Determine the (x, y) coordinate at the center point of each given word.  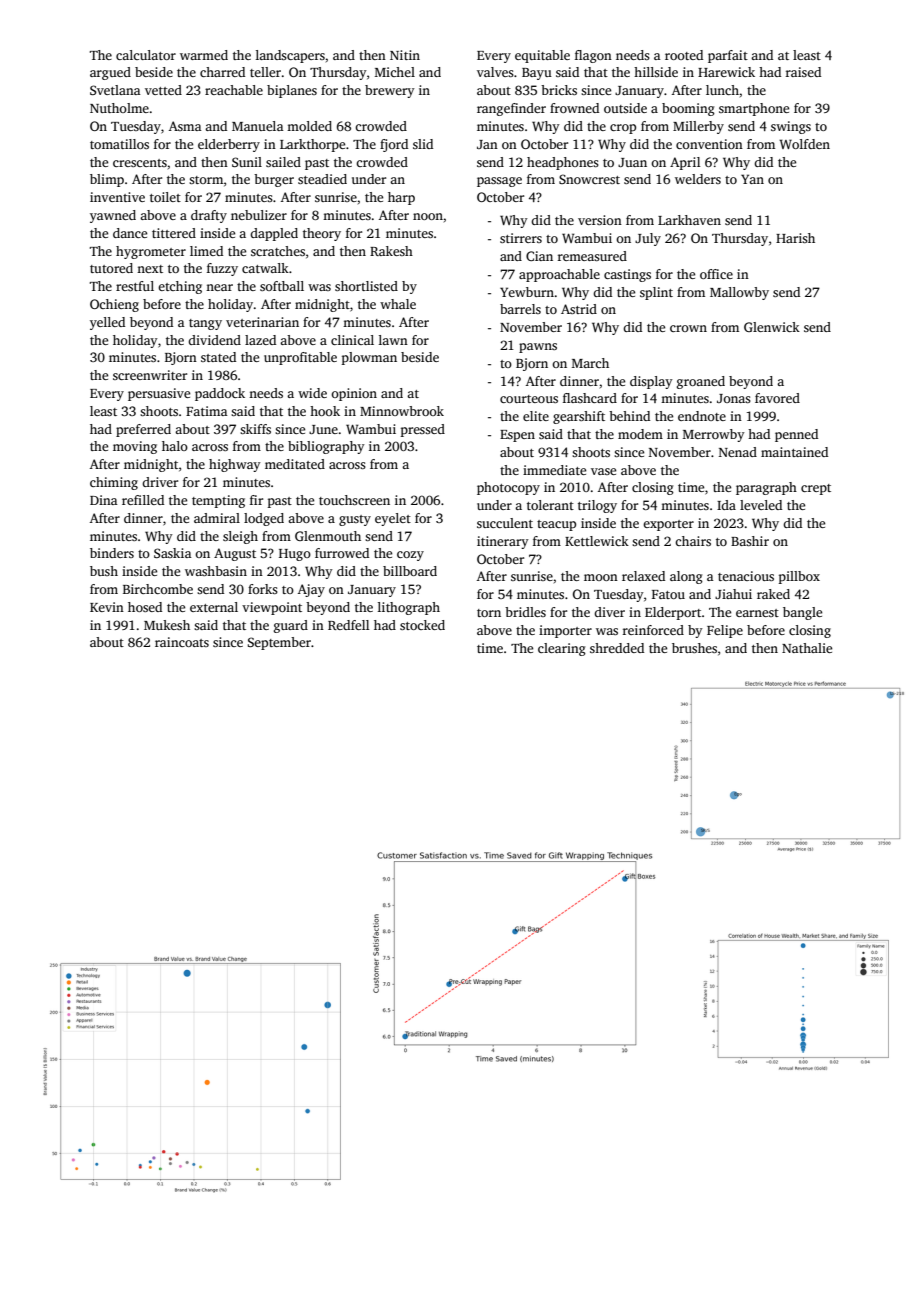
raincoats (182, 642)
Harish (795, 238)
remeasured (592, 256)
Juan (632, 162)
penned (796, 435)
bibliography (326, 447)
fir (256, 500)
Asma (185, 126)
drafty (209, 216)
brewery (390, 91)
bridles (525, 612)
